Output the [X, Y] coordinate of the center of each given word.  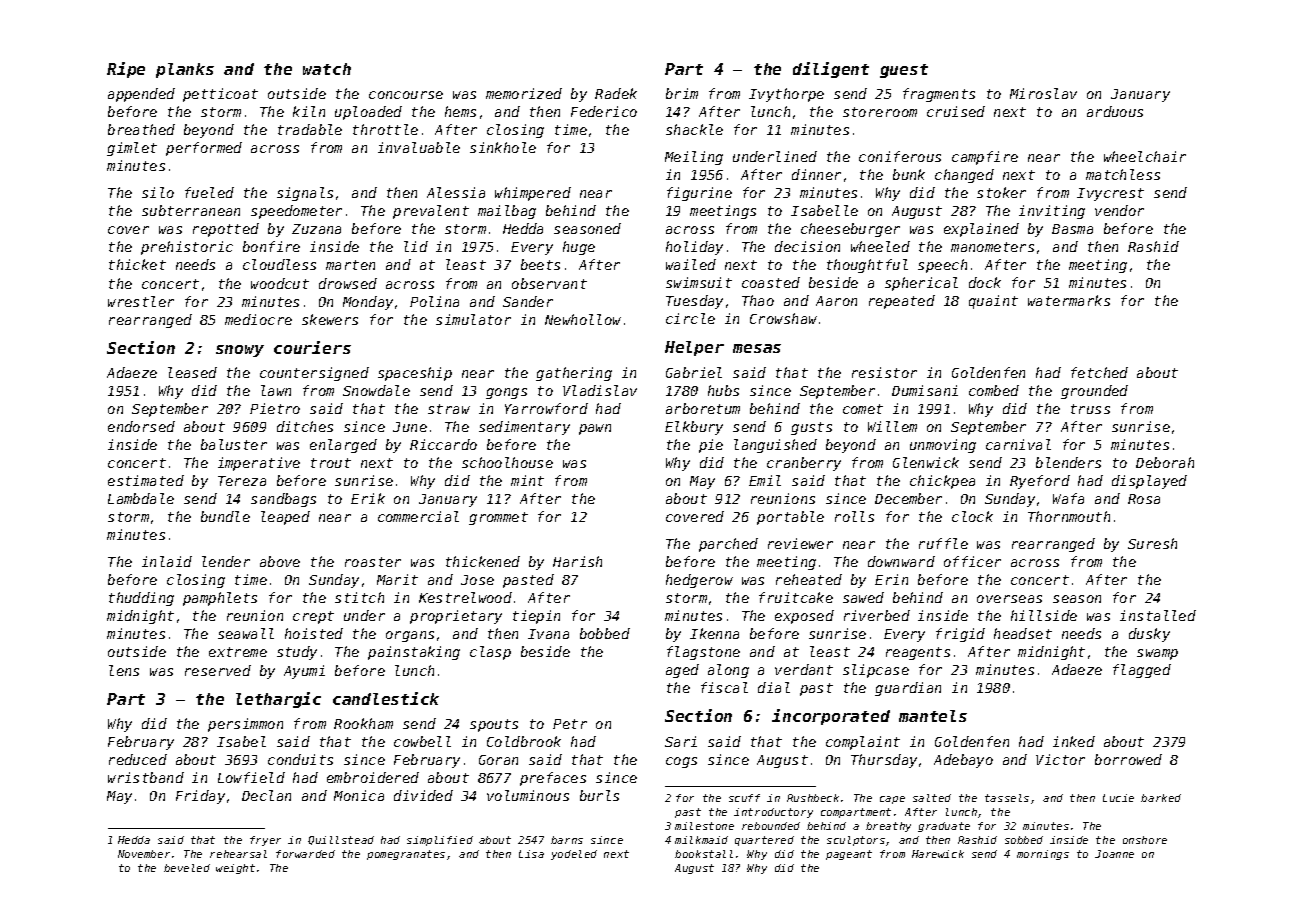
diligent [831, 70]
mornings [1043, 855]
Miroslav [1043, 93]
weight [235, 869]
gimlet [132, 149]
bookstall [704, 854]
